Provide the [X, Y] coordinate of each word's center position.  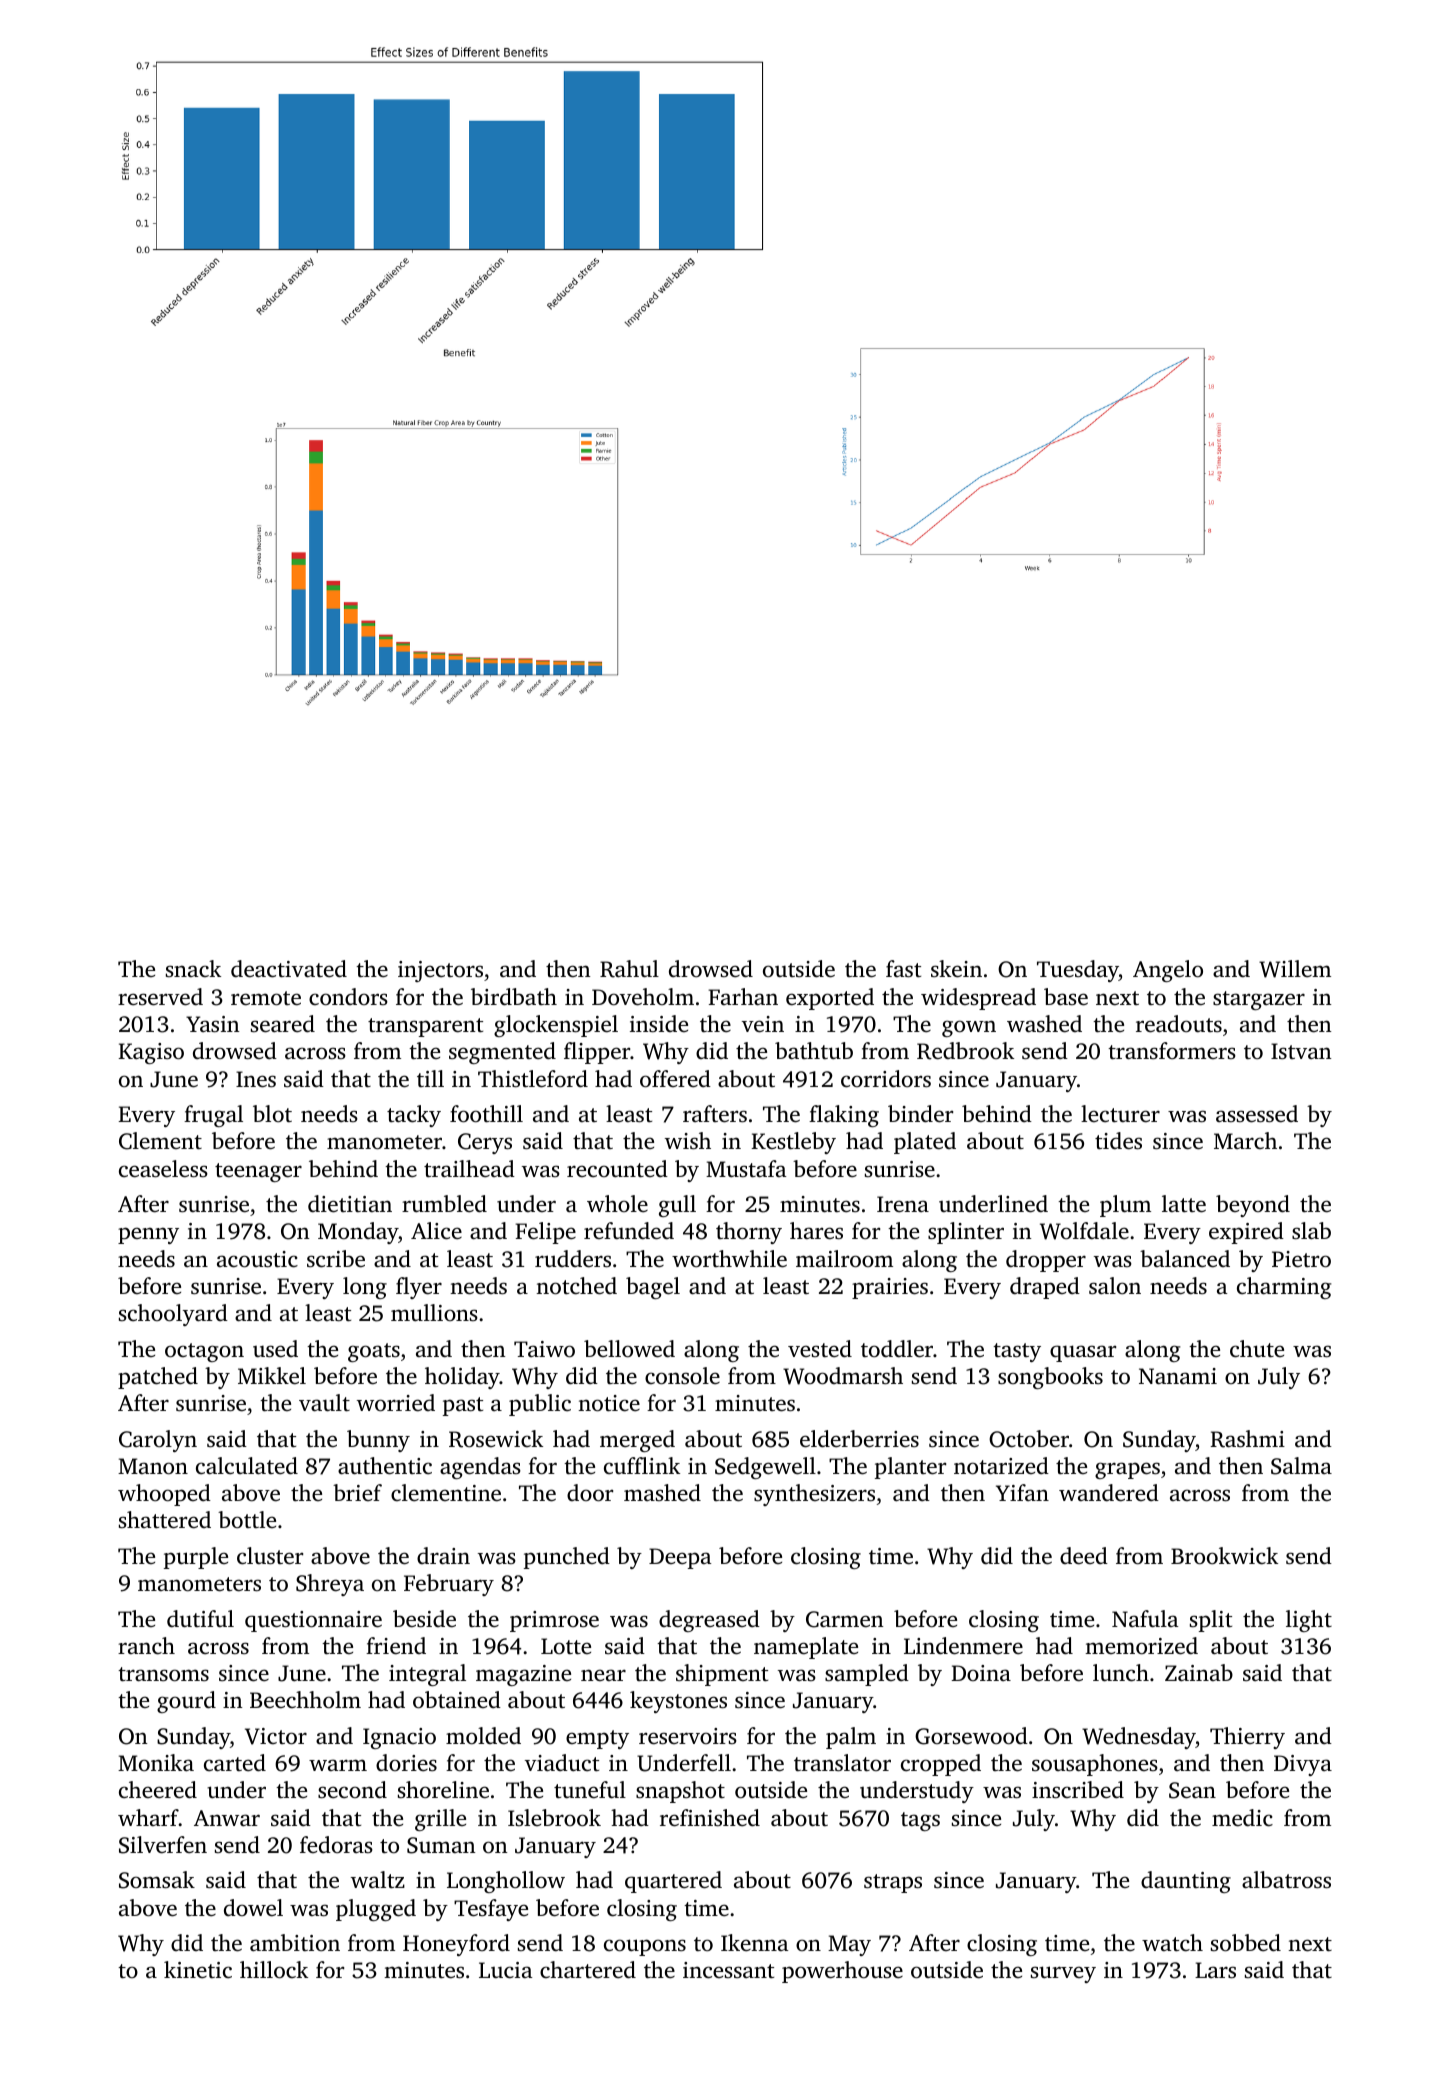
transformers [1172, 1050]
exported [830, 999]
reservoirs [688, 1736]
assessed [1257, 1114]
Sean [1192, 1790]
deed [1084, 1556]
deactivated [289, 969]
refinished [710, 1818]
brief [357, 1492]
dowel [253, 1908]
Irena [903, 1204]
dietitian [350, 1204]
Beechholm [305, 1700]
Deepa [680, 1558]
